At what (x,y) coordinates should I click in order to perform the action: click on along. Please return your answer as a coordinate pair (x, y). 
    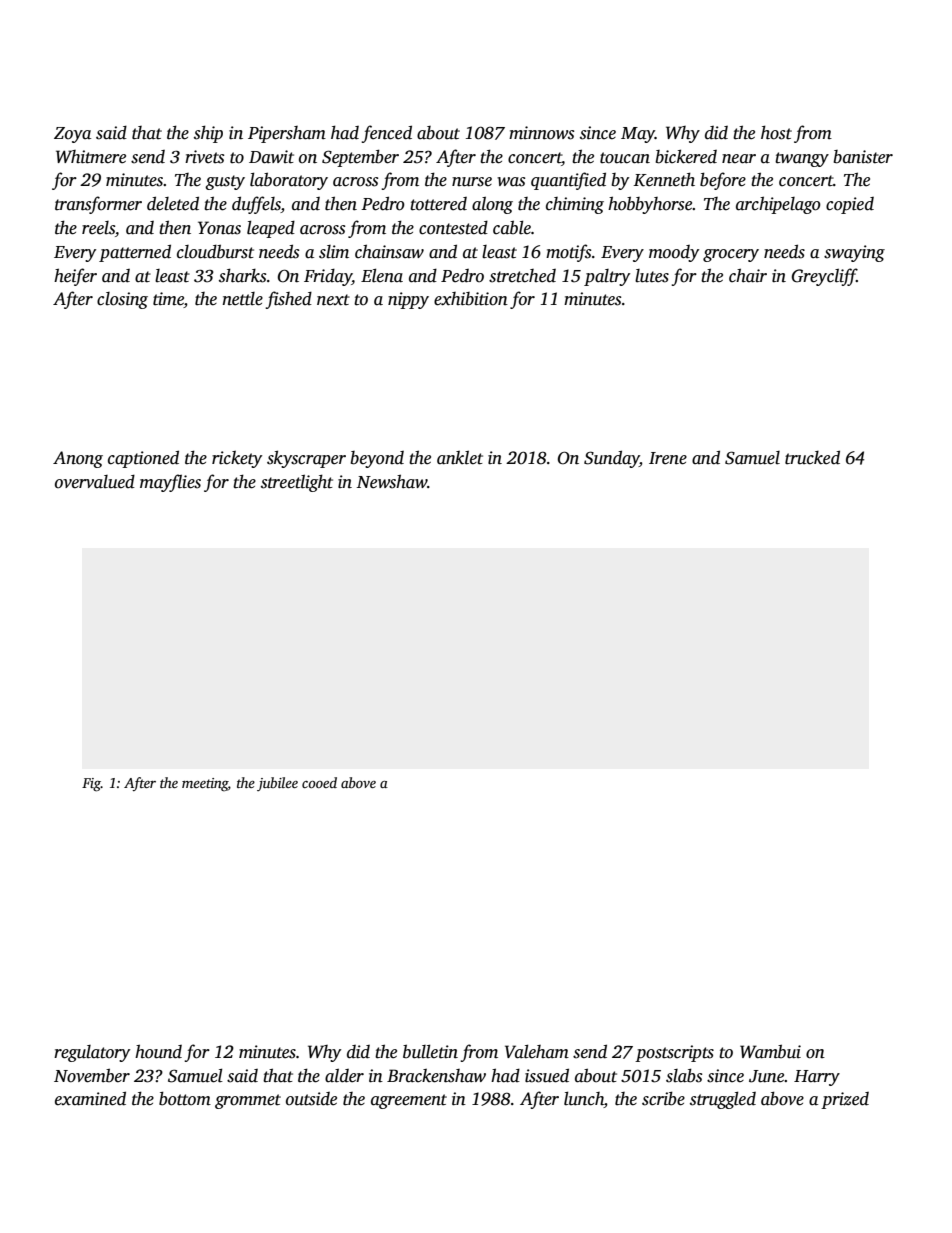
    Looking at the image, I should click on (492, 205).
